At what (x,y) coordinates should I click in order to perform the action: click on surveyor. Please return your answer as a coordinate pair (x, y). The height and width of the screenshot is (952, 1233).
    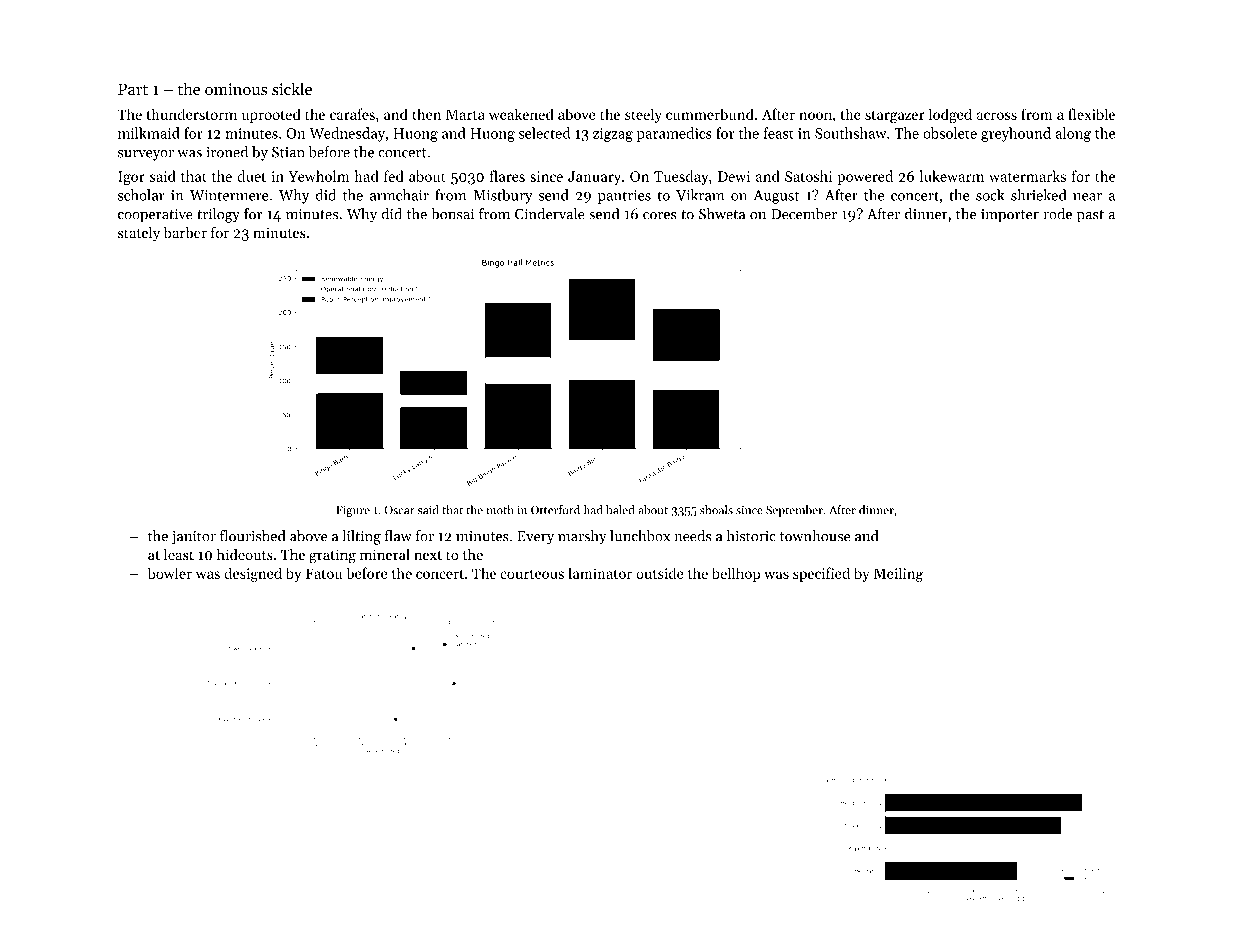
    Looking at the image, I should click on (146, 155).
